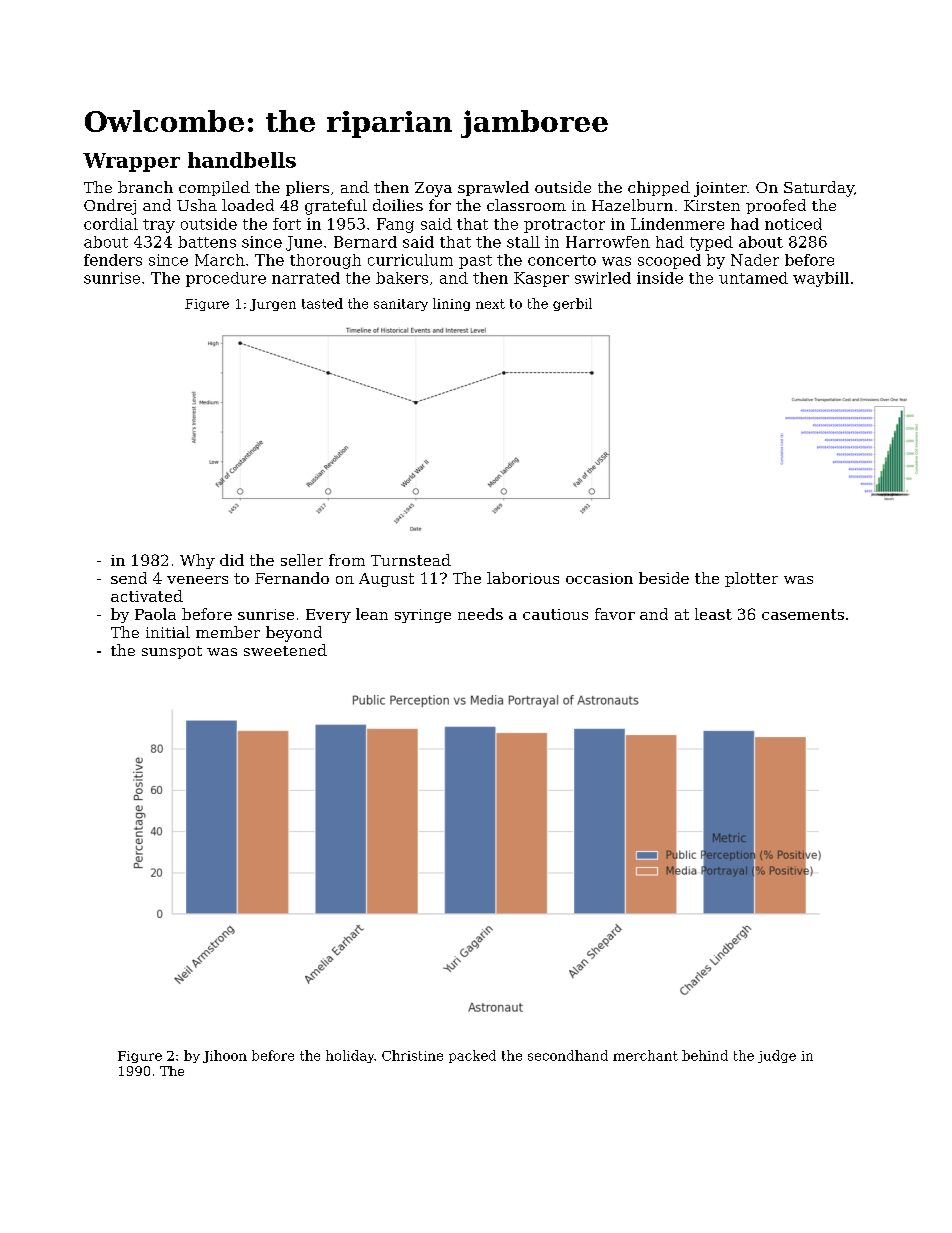 The height and width of the document is (1233, 952). Describe the element at coordinates (129, 578) in the document. I see `send` at that location.
